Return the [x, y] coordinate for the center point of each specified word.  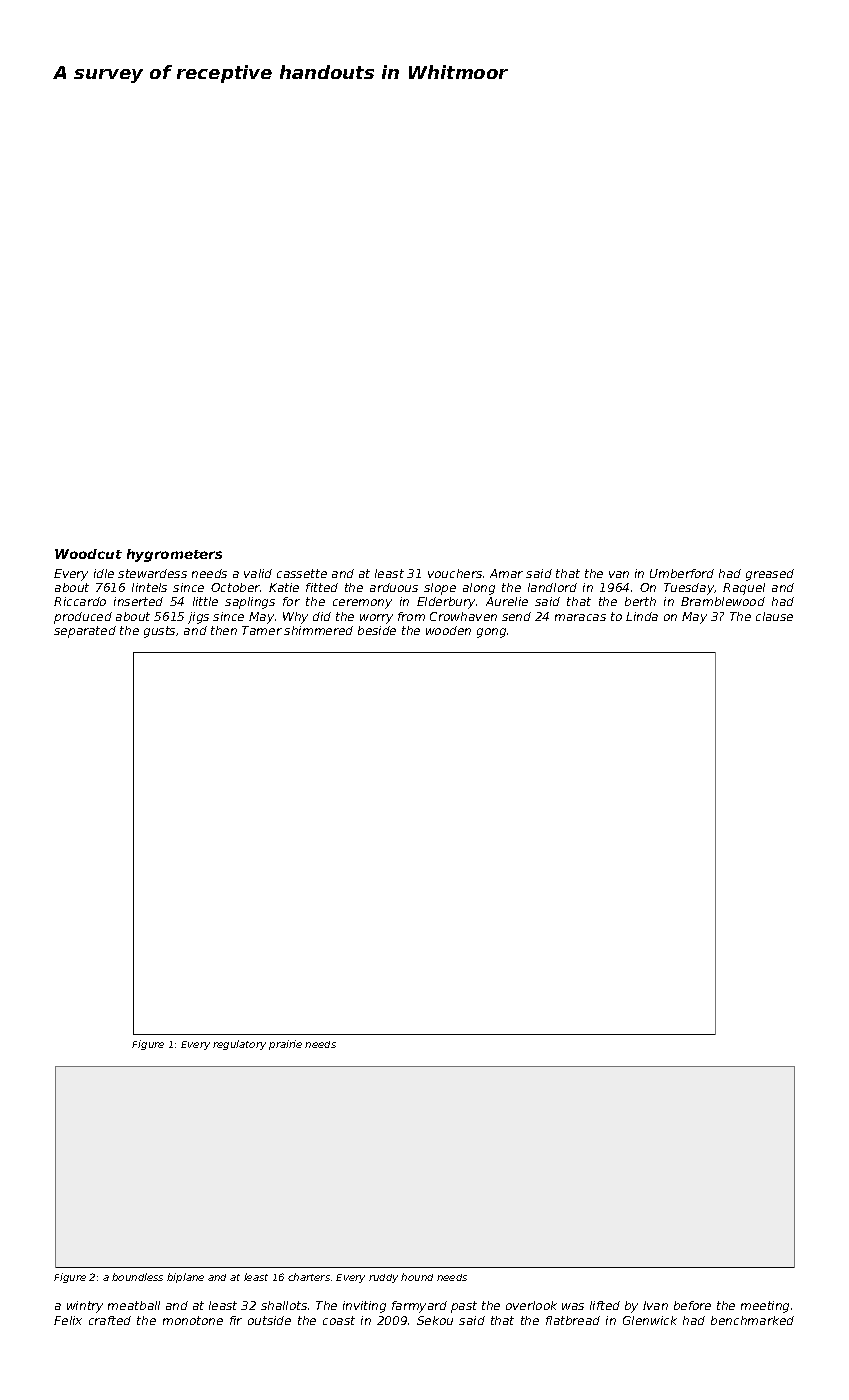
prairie [285, 1045]
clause [774, 616]
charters [309, 1277]
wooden [448, 630]
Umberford [682, 573]
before [692, 1305]
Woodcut [88, 554]
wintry [85, 1307]
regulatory [239, 1045]
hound [417, 1277]
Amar [506, 573]
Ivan [655, 1305]
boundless [137, 1277]
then [224, 630]
